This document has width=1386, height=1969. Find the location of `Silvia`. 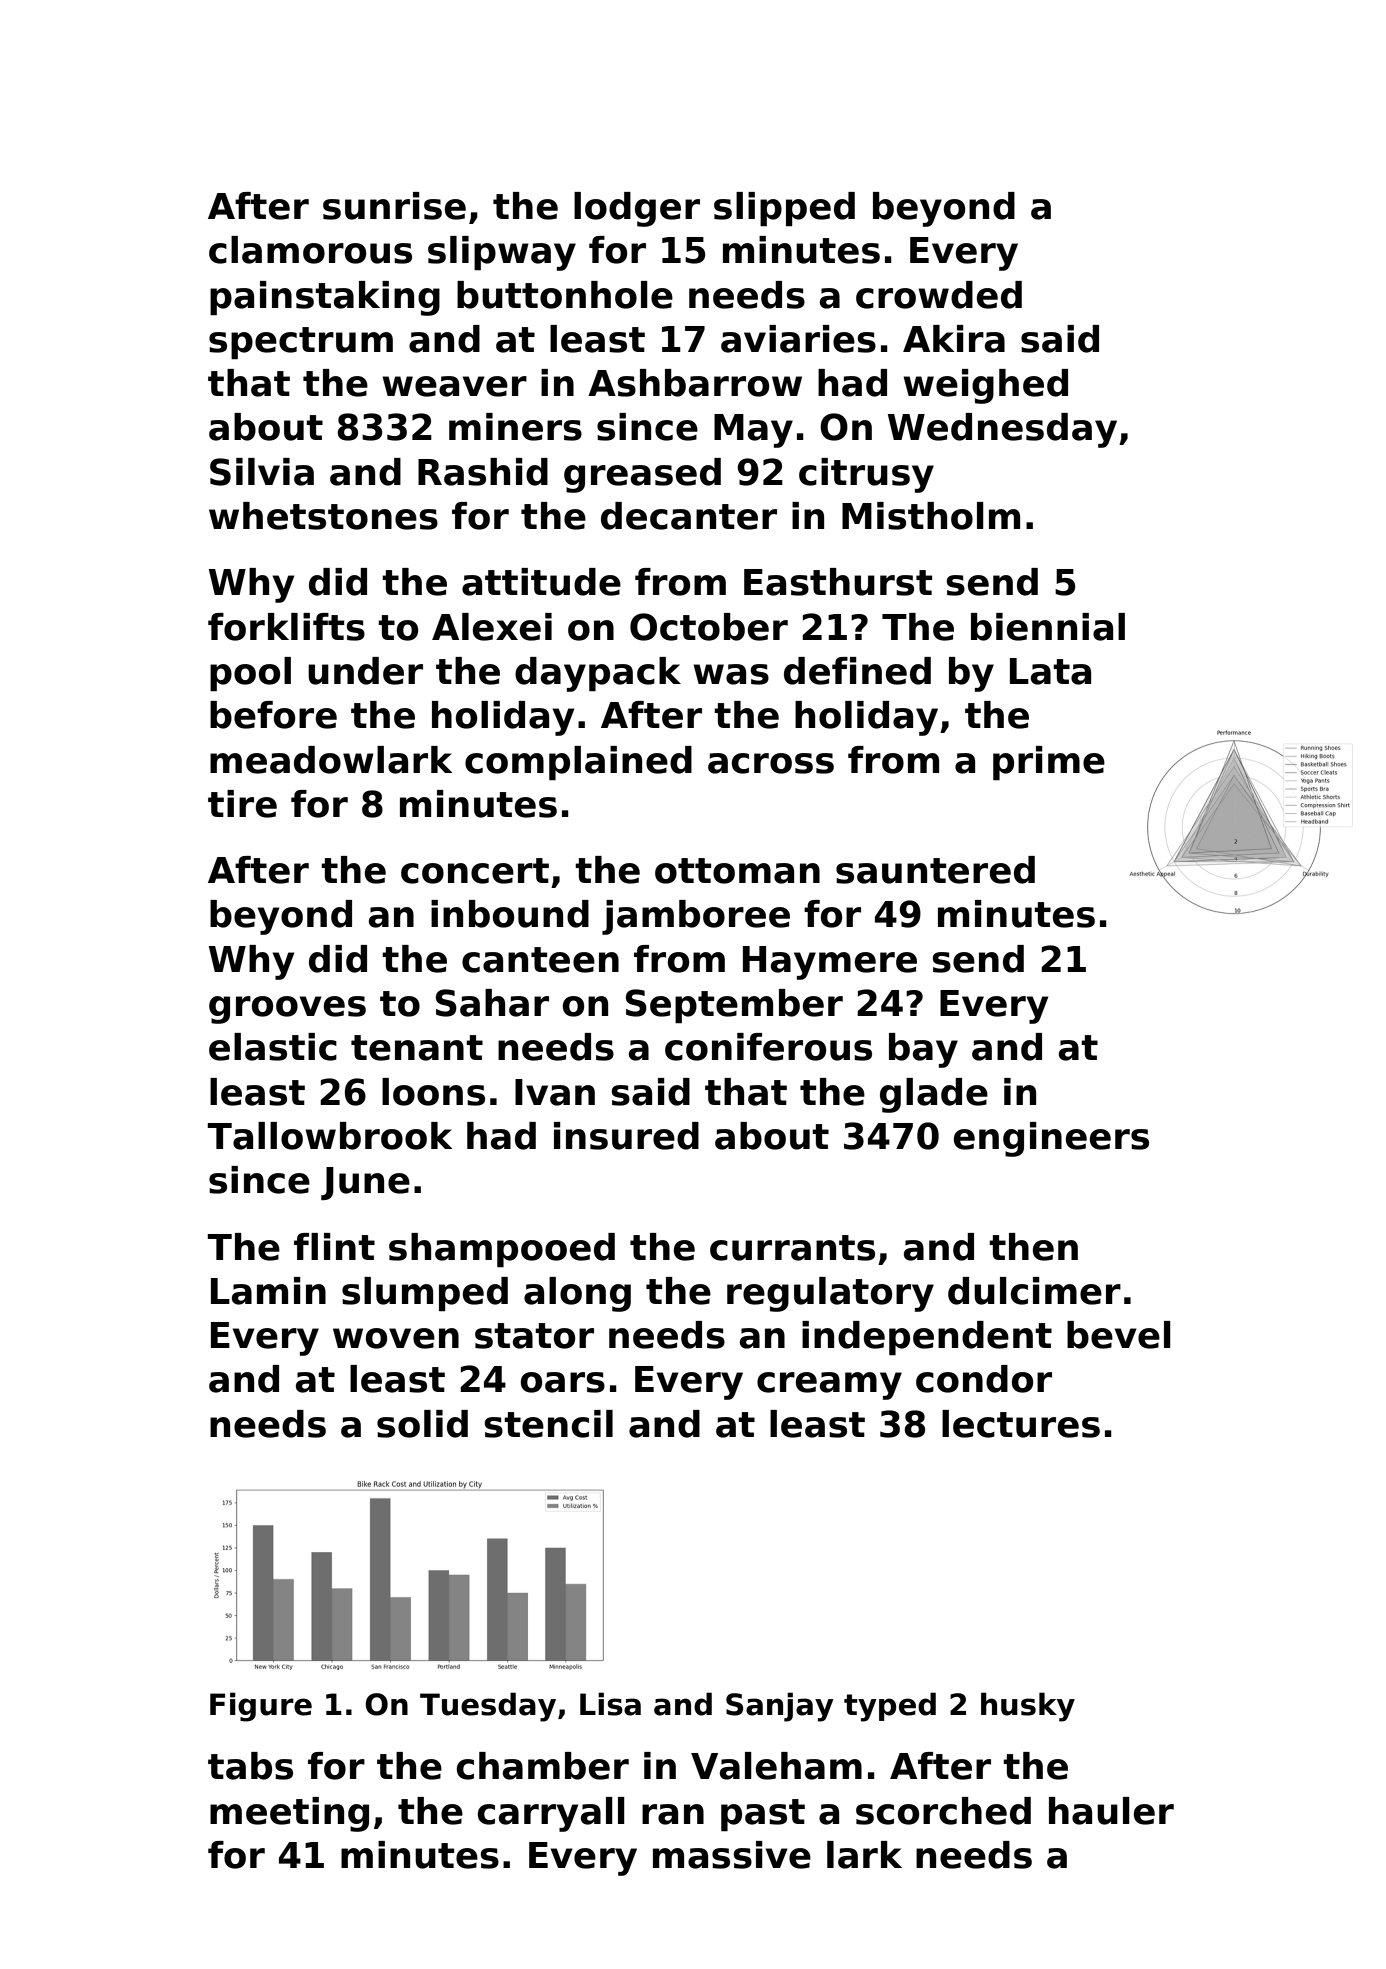

Silvia is located at coordinates (262, 472).
